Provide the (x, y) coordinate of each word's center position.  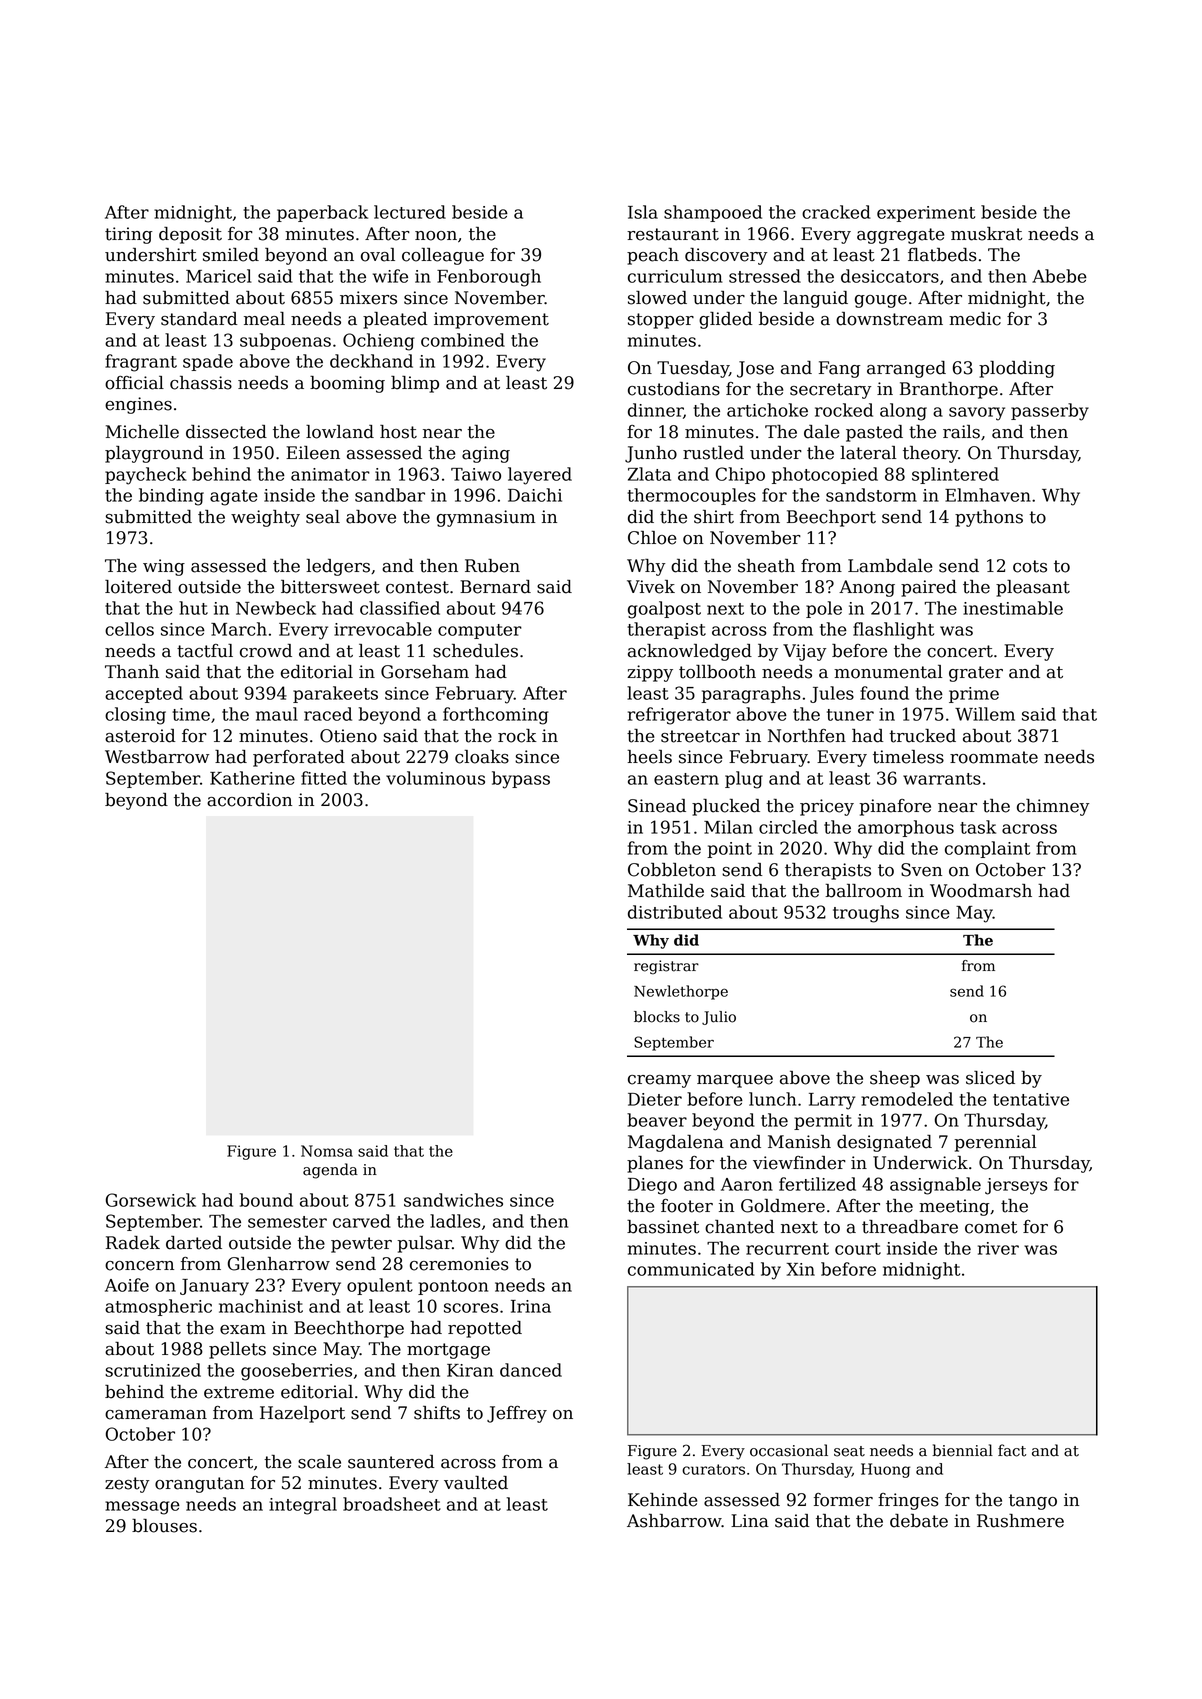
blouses (164, 1526)
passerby (1050, 412)
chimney (1053, 807)
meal (264, 319)
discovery (726, 256)
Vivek (651, 587)
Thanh (132, 672)
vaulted (476, 1483)
